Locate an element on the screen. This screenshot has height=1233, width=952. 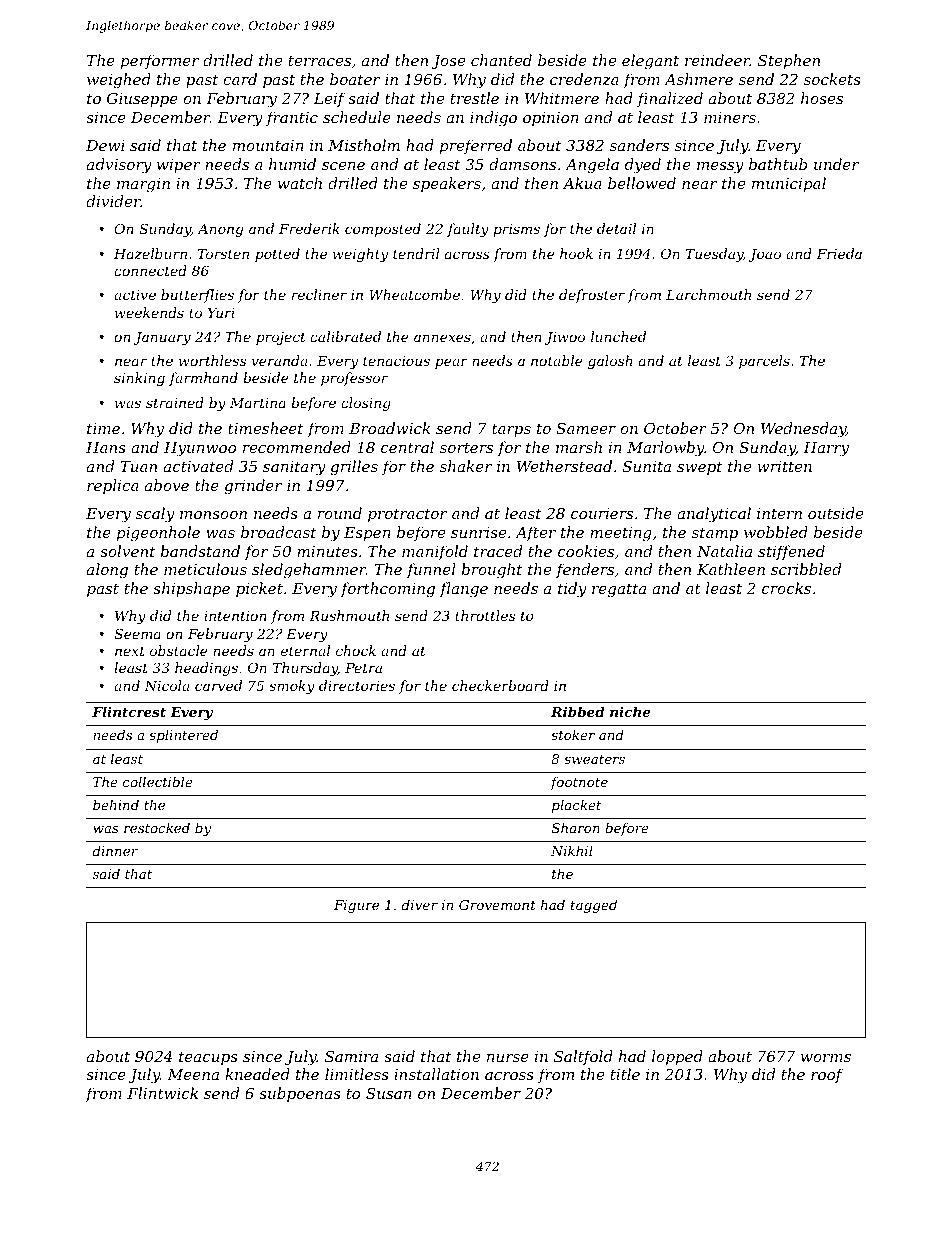
Jose is located at coordinates (448, 62).
